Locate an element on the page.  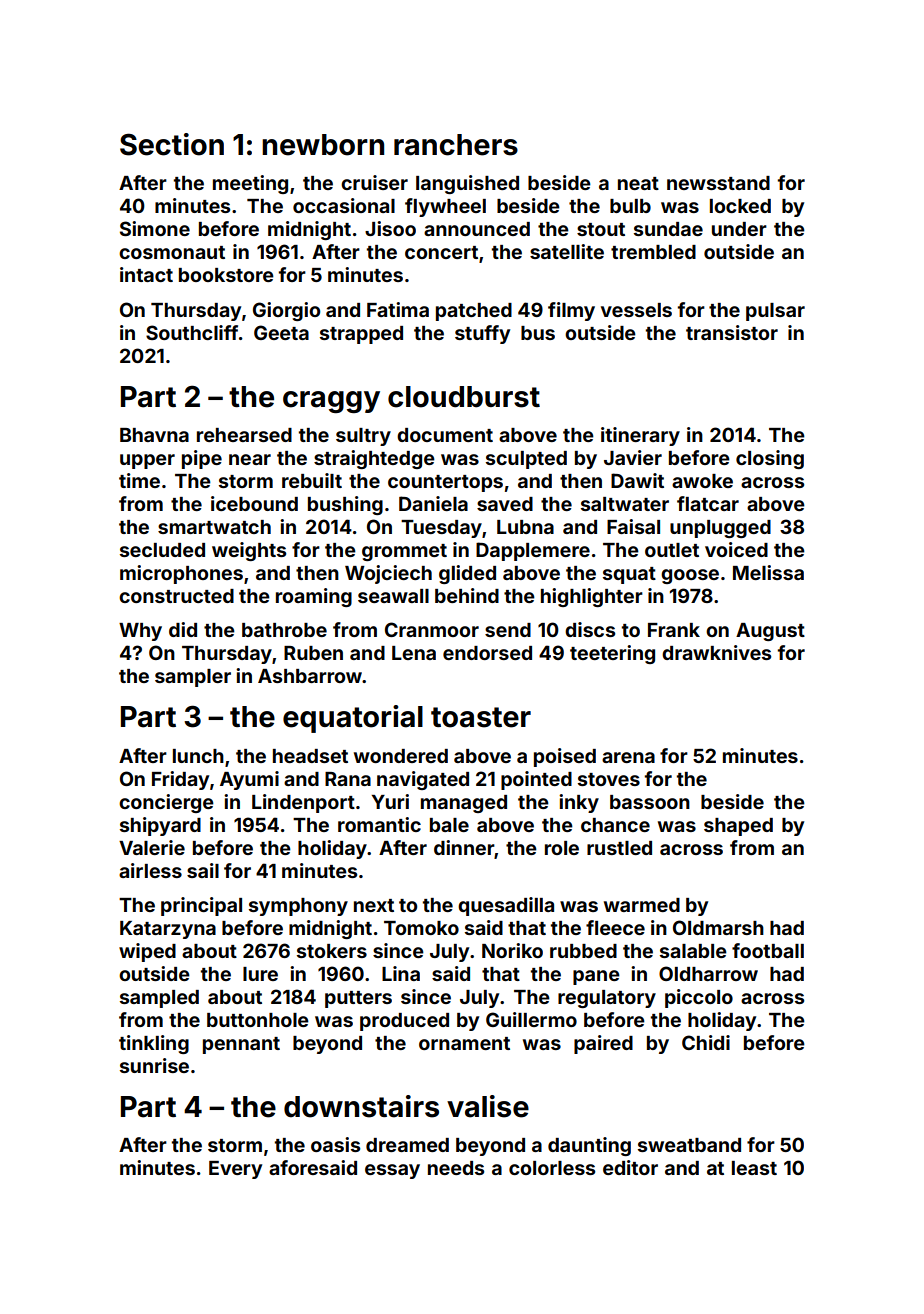
football is located at coordinates (768, 950).
